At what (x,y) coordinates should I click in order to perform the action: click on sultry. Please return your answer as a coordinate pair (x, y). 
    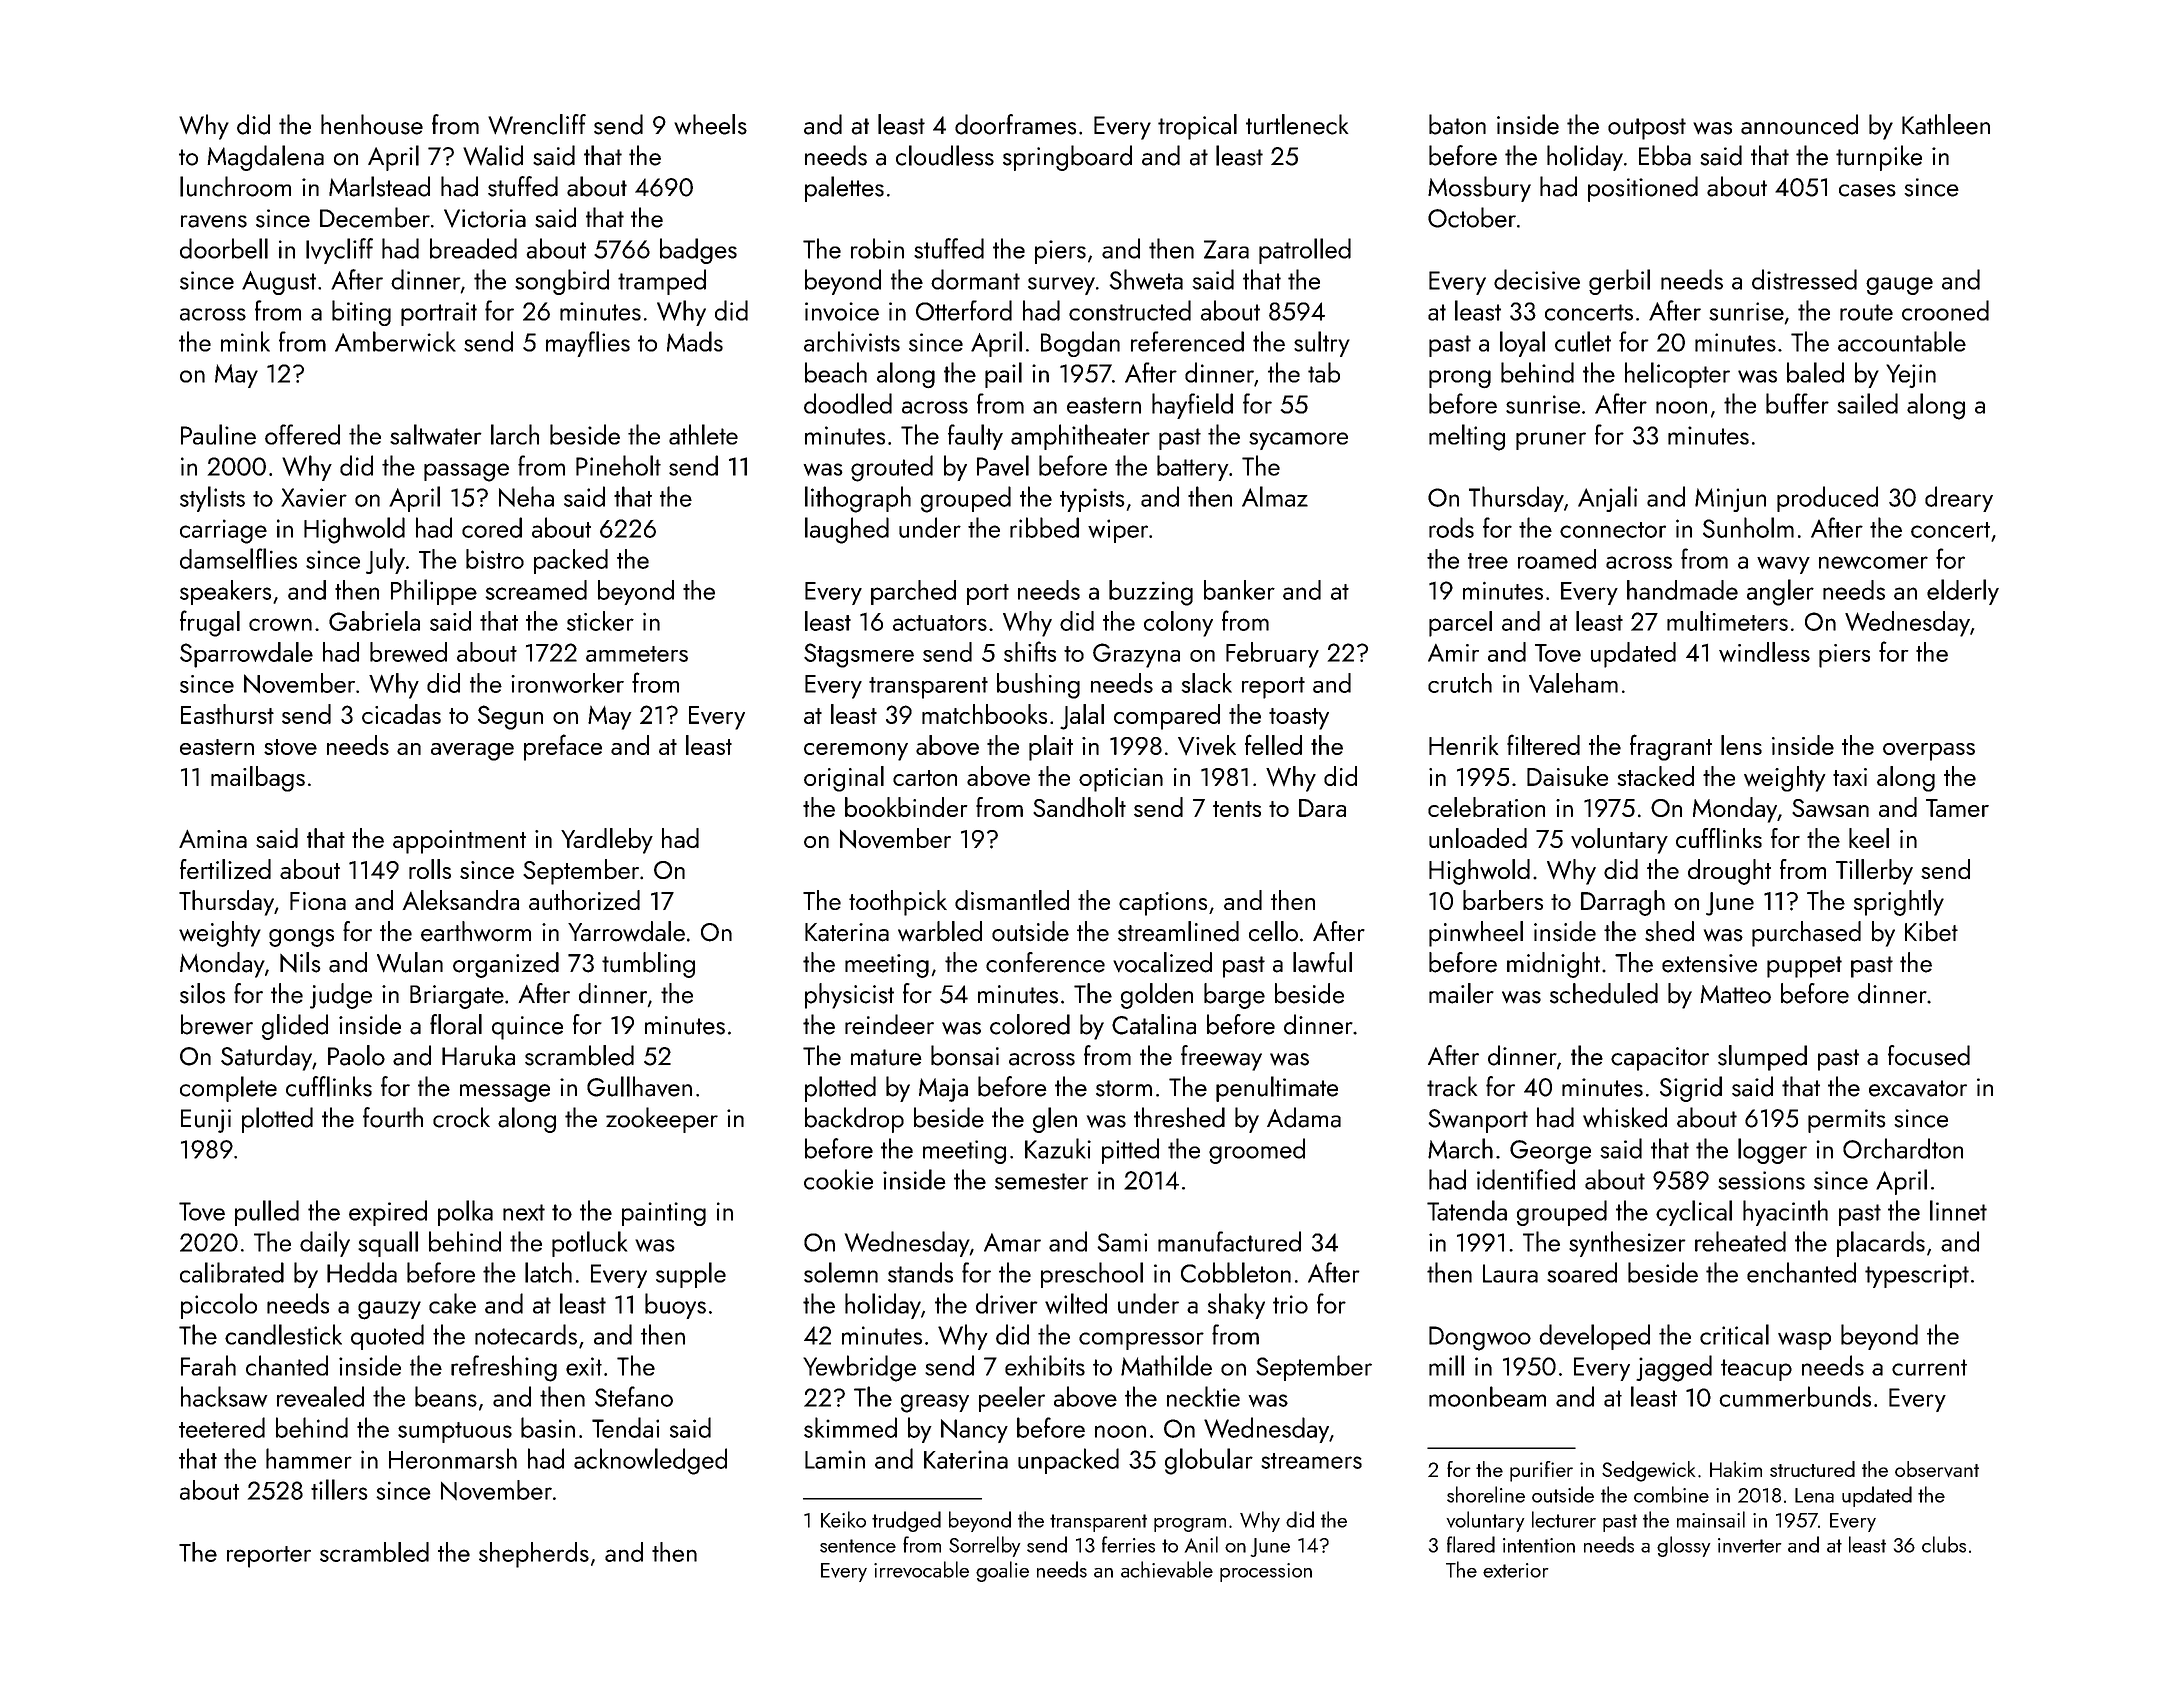
    Looking at the image, I should click on (1322, 344).
